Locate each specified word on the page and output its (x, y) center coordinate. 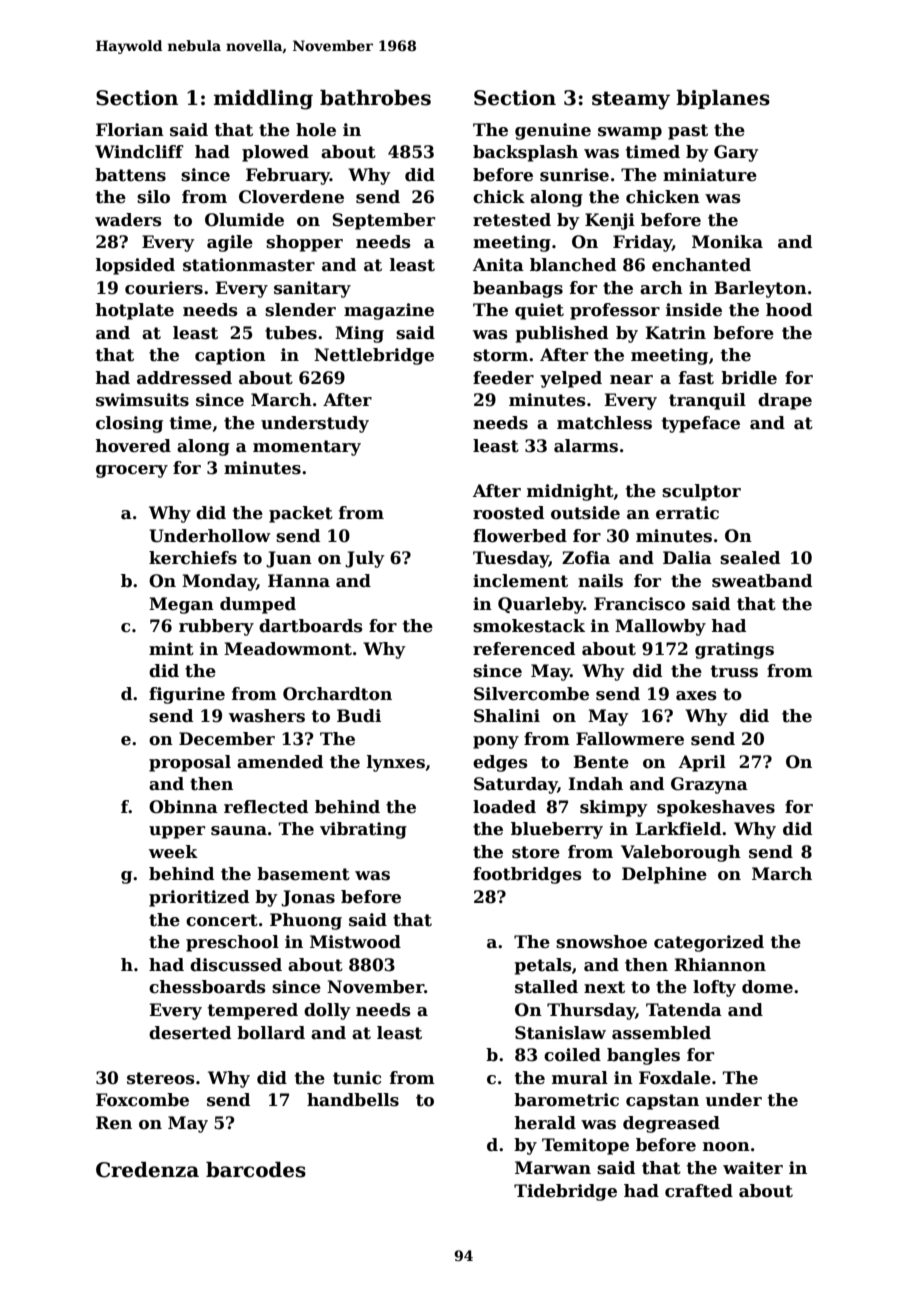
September (383, 221)
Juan (289, 559)
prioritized (199, 898)
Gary (736, 153)
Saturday (516, 785)
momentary (307, 448)
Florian (130, 130)
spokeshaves (716, 808)
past (688, 132)
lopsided (135, 266)
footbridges (527, 875)
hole (316, 130)
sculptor (701, 492)
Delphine (664, 875)
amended (280, 762)
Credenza (147, 1170)
